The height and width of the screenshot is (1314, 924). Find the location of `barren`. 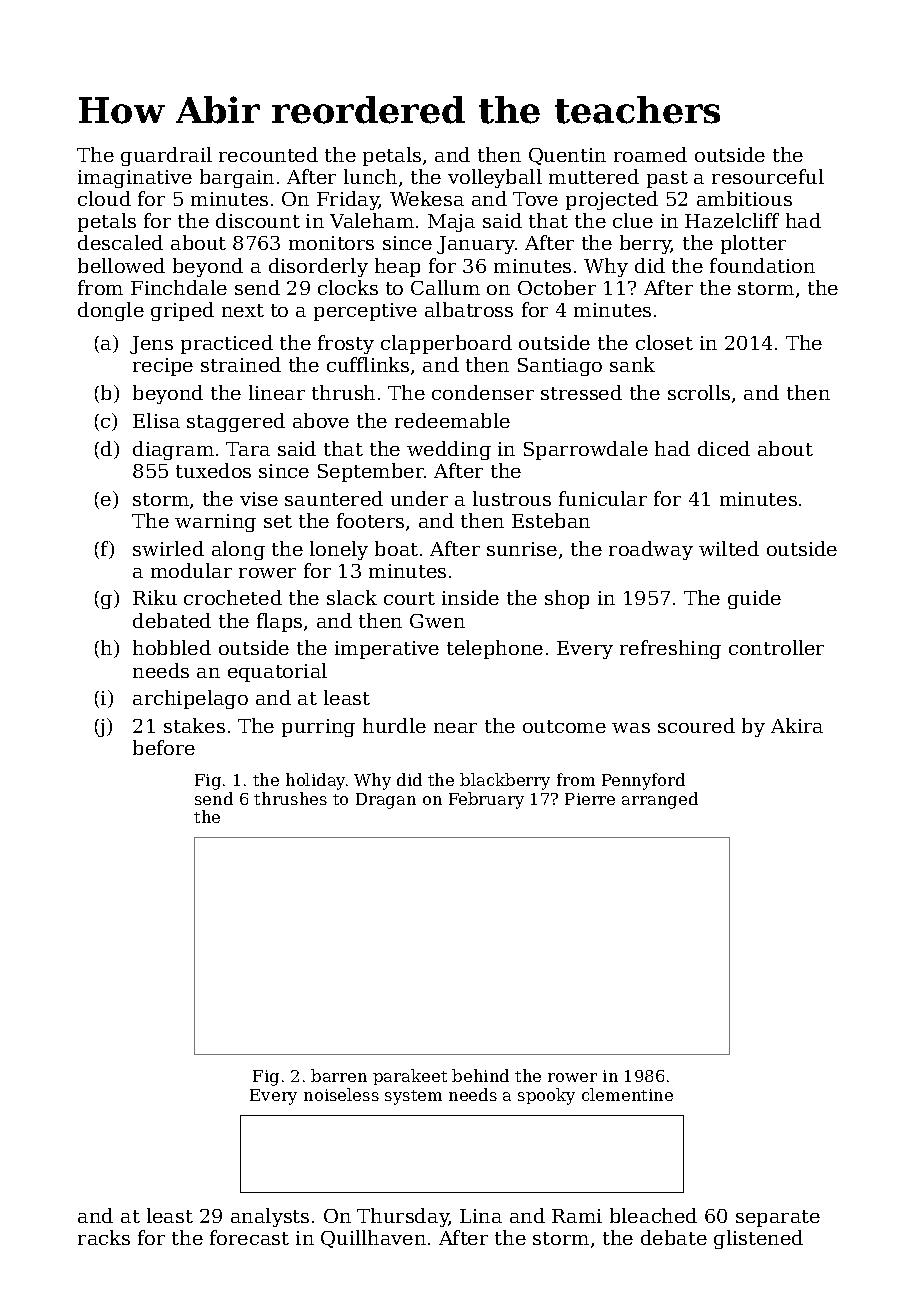

barren is located at coordinates (339, 1075).
